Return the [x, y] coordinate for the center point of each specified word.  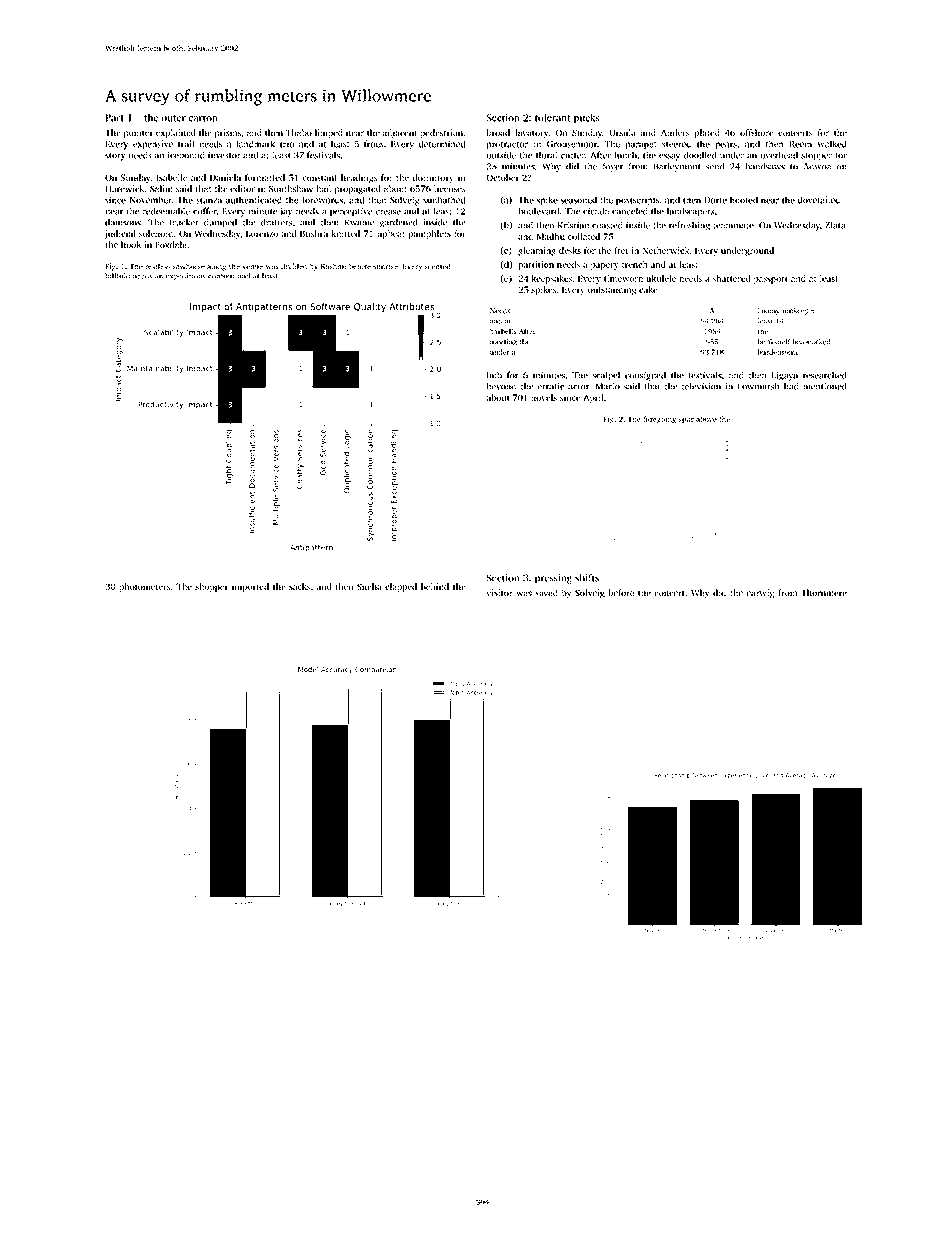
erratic [551, 386]
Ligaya [784, 376]
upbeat [391, 234]
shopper [211, 587]
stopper [816, 157]
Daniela [225, 177]
